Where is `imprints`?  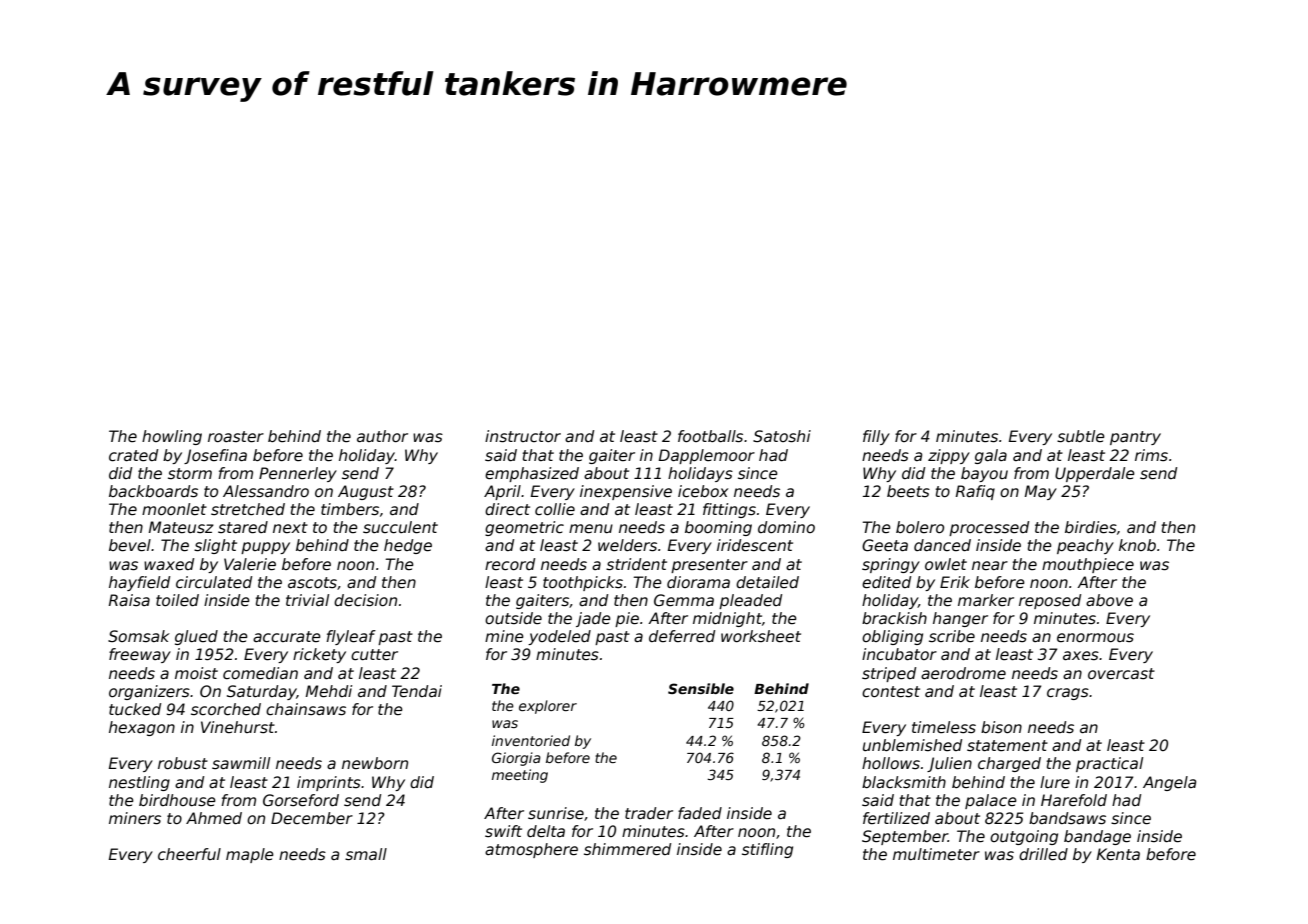
imprints is located at coordinates (329, 783).
